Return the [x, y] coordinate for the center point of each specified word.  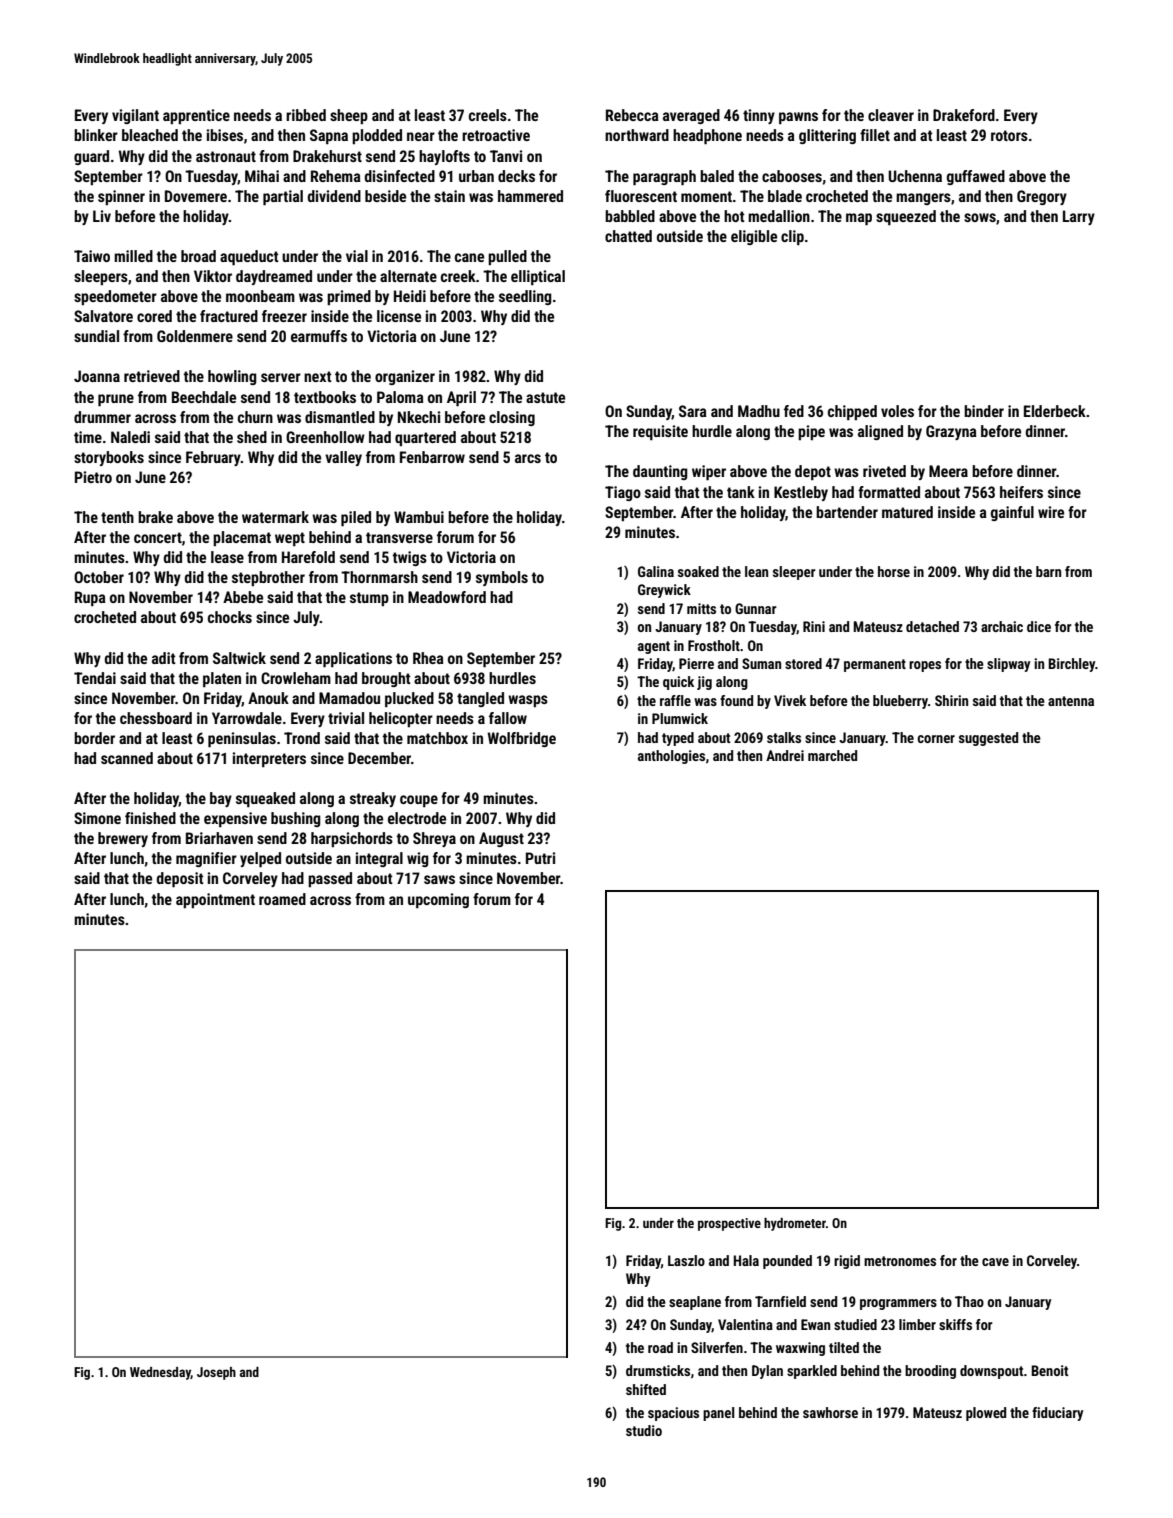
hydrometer [795, 1224]
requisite [660, 432]
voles [897, 411]
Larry [1079, 217]
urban [476, 176]
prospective [729, 1224]
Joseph [216, 1373]
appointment [215, 900]
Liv [102, 216]
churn [255, 417]
